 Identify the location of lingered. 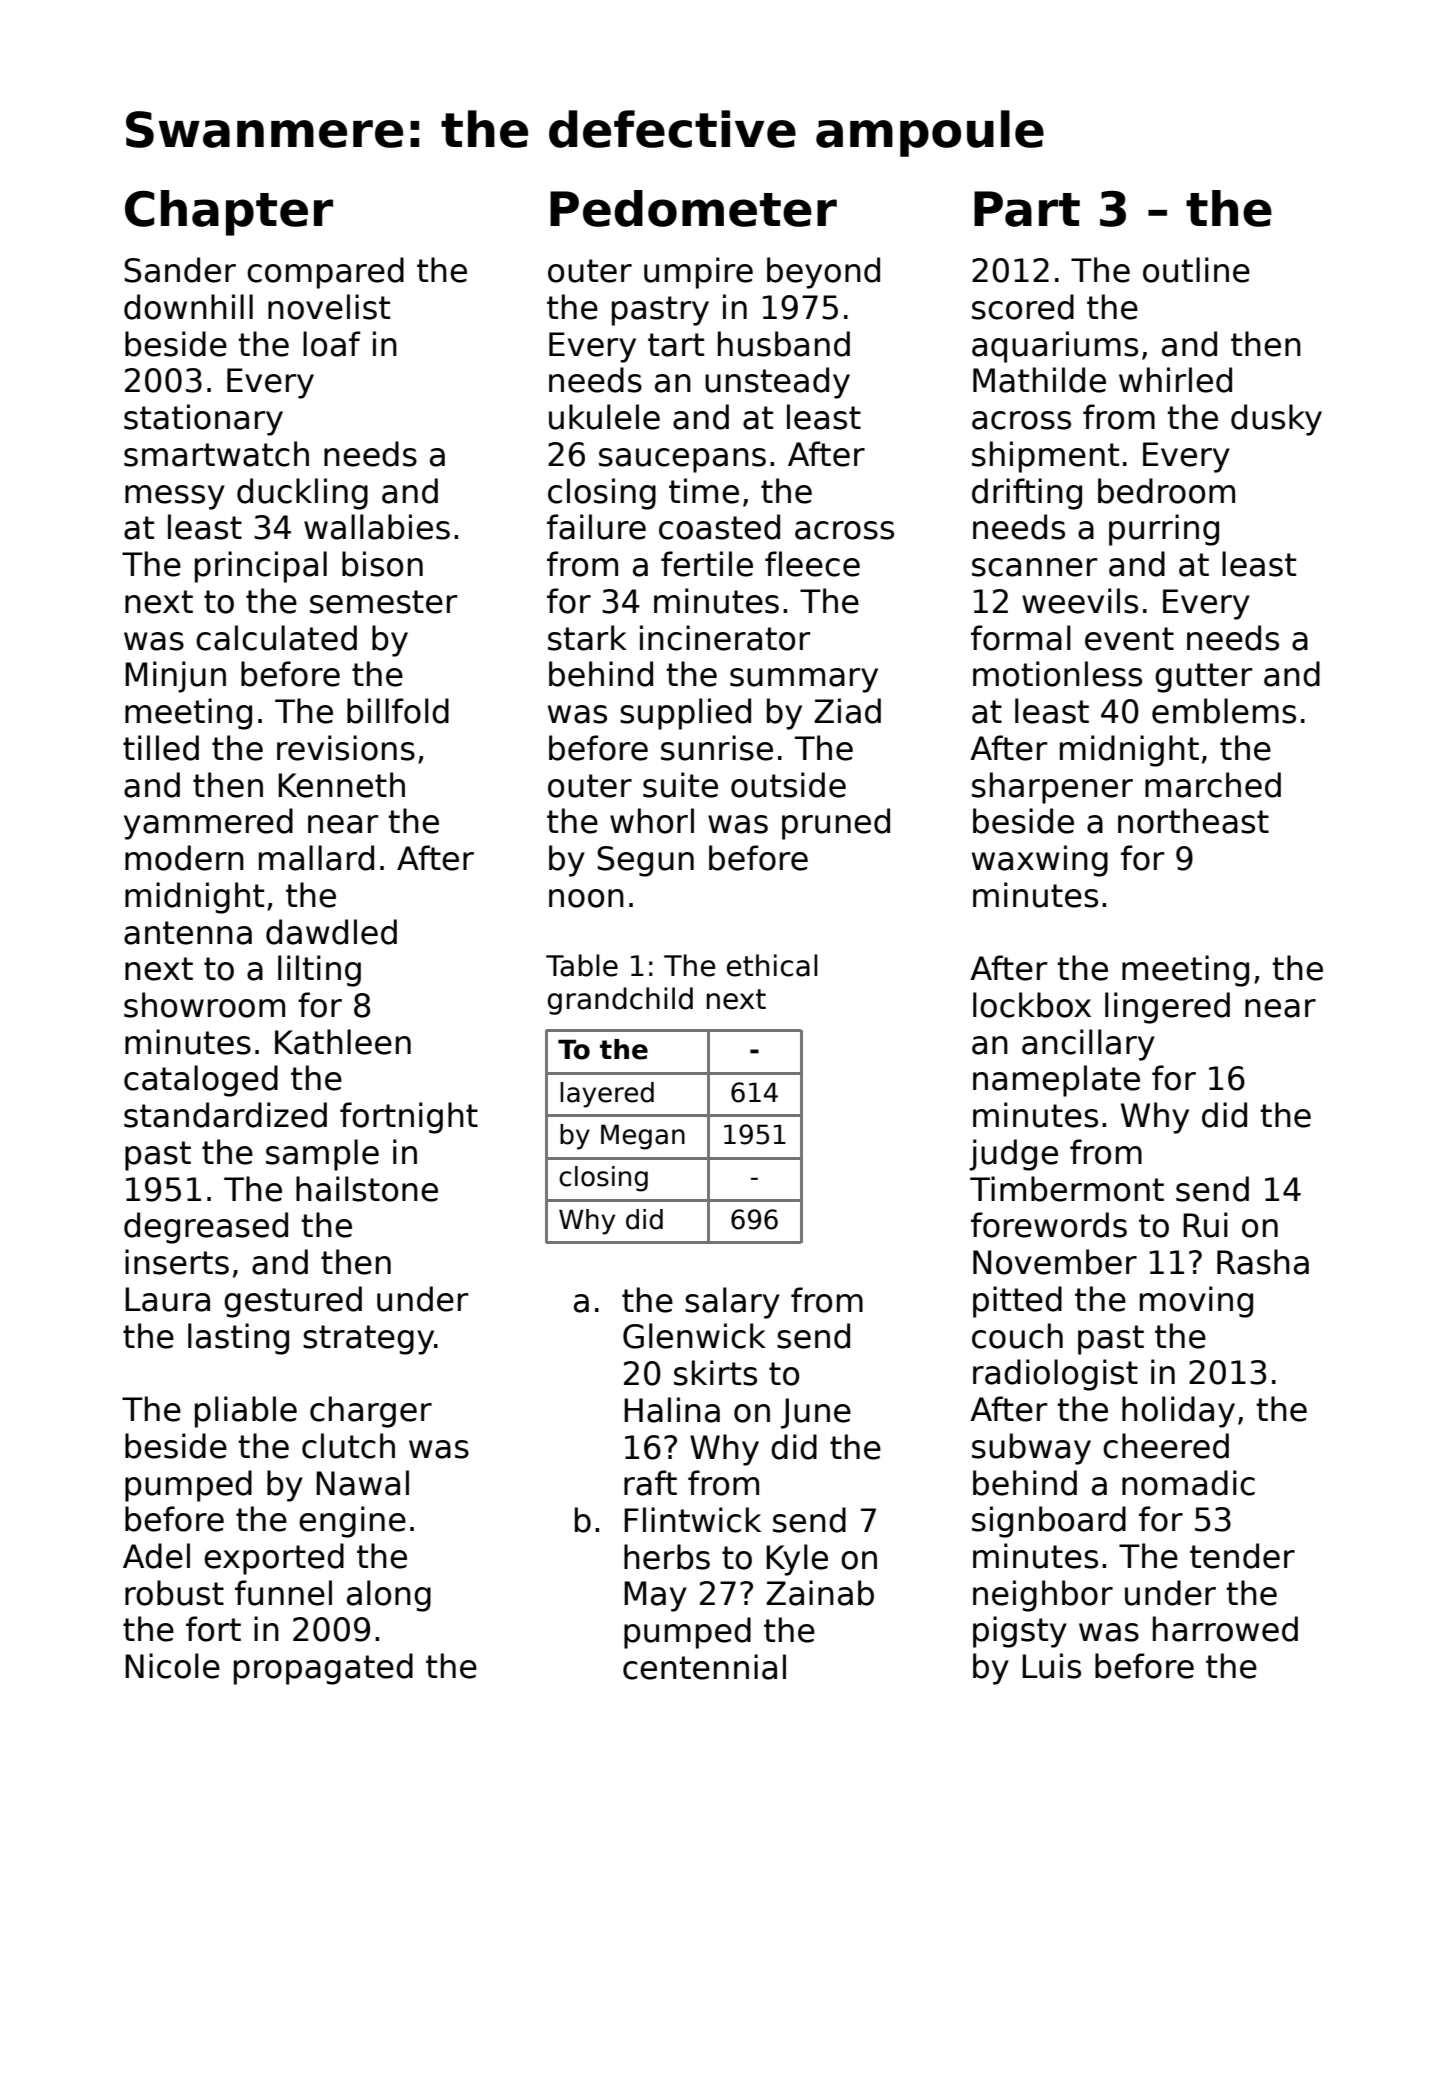
(1167, 1008).
